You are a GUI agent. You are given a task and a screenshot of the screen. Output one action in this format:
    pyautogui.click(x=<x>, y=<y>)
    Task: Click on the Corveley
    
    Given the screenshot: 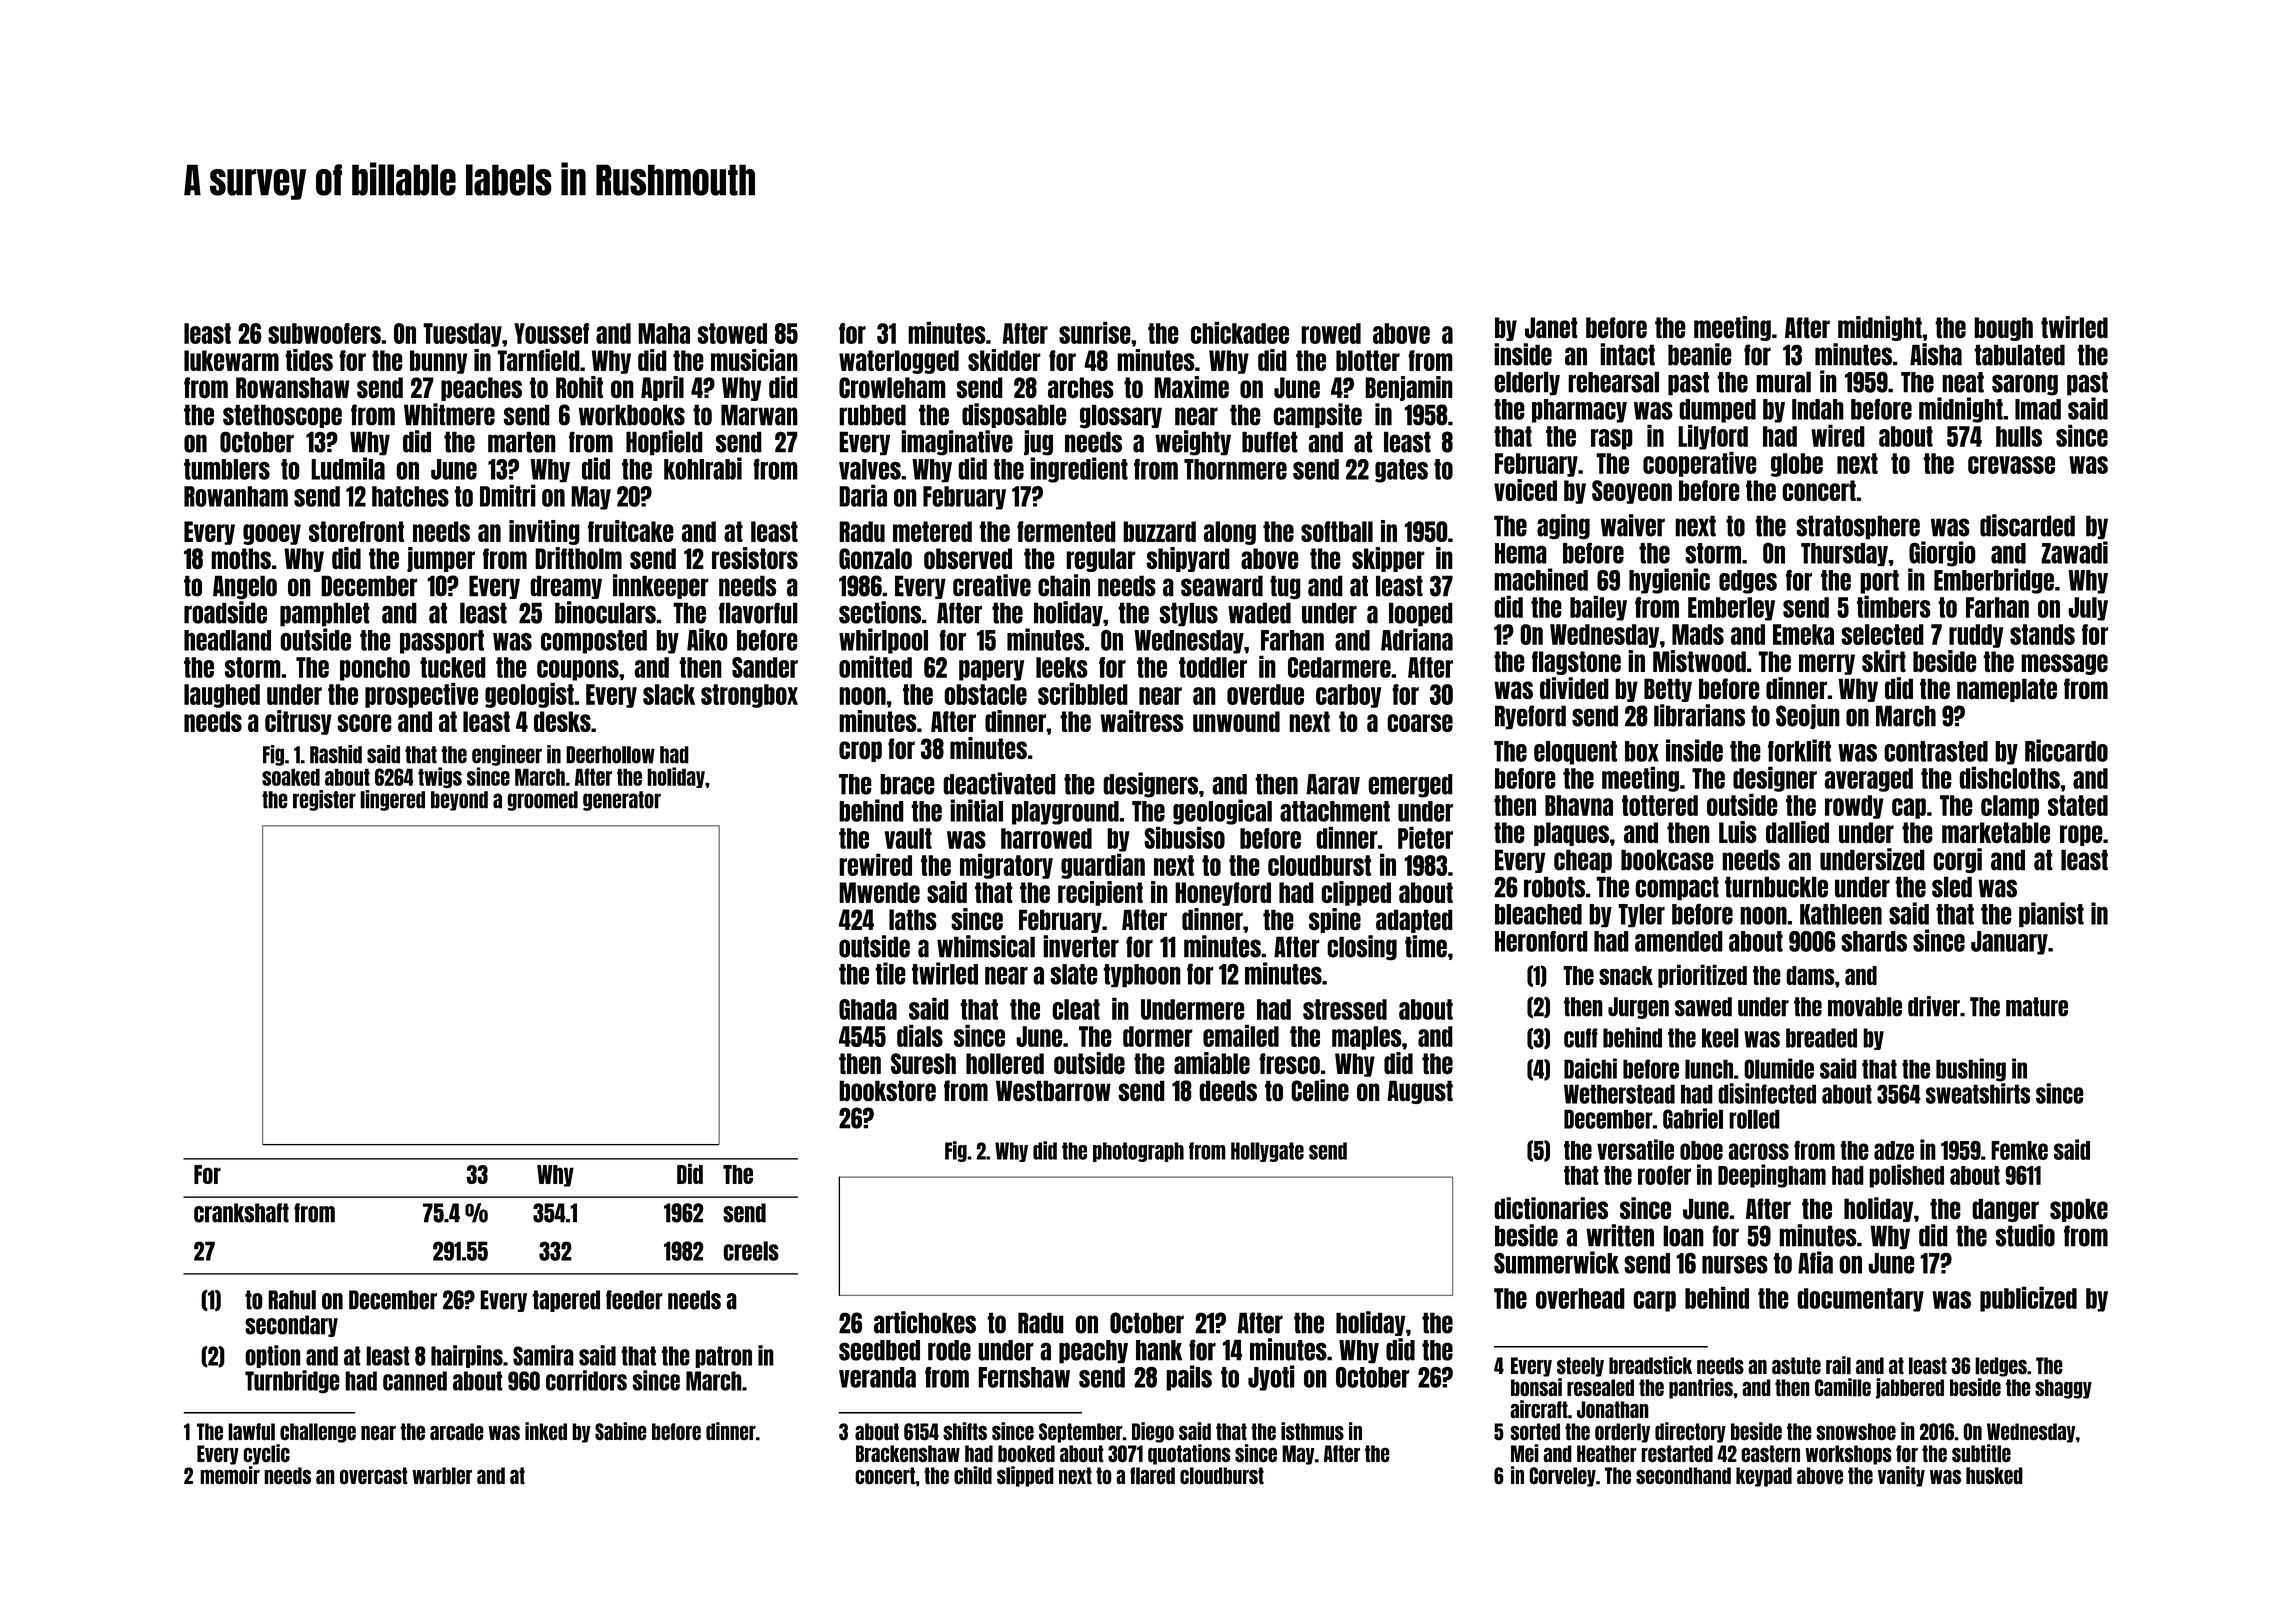 What is the action you would take?
    pyautogui.click(x=1562, y=1477)
